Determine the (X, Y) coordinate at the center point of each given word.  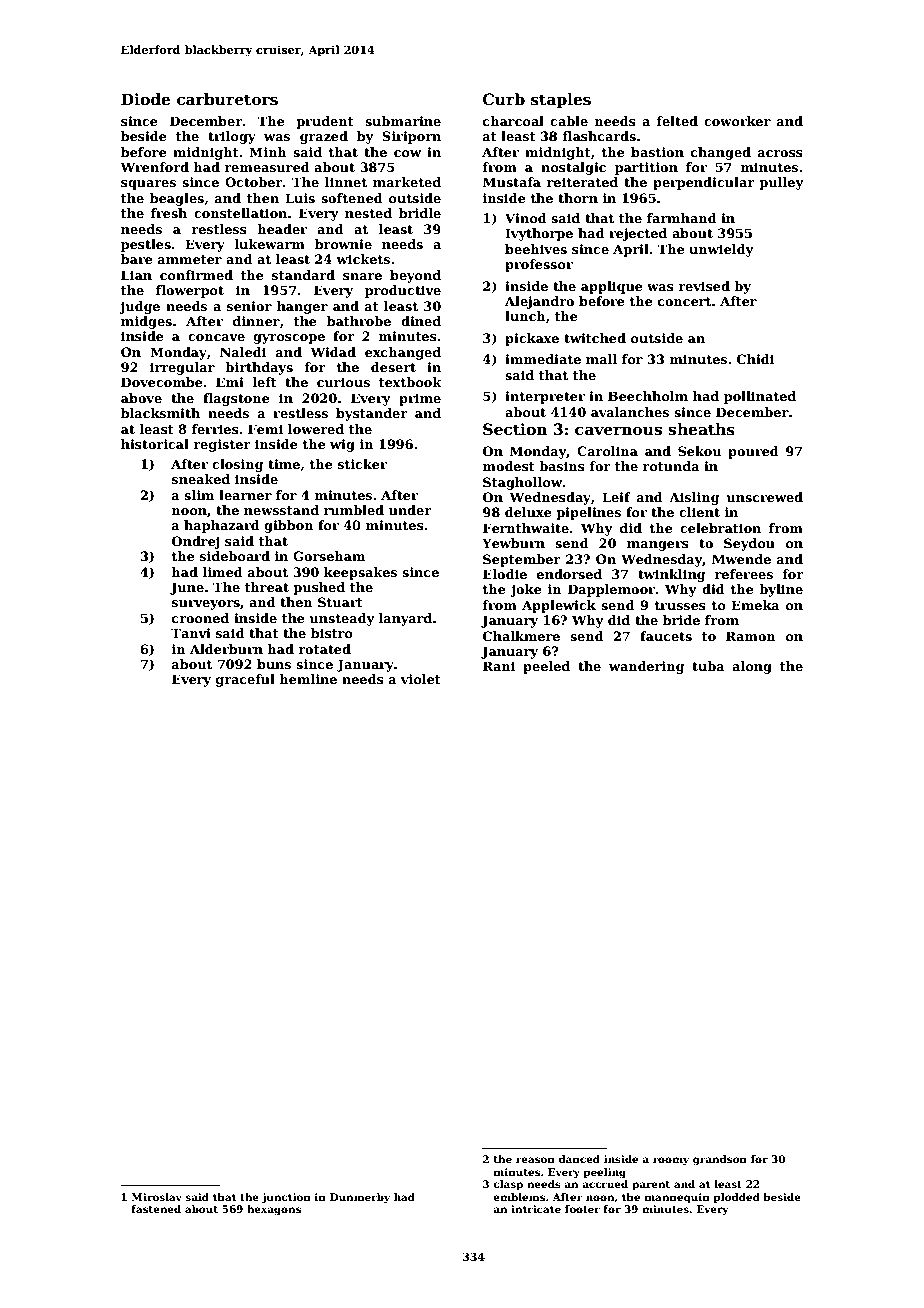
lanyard (405, 619)
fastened (156, 1209)
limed (223, 572)
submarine (403, 121)
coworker (737, 121)
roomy (671, 1161)
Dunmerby (360, 1198)
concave (216, 337)
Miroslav (157, 1197)
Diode (145, 99)
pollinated (760, 397)
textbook (410, 382)
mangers (658, 546)
